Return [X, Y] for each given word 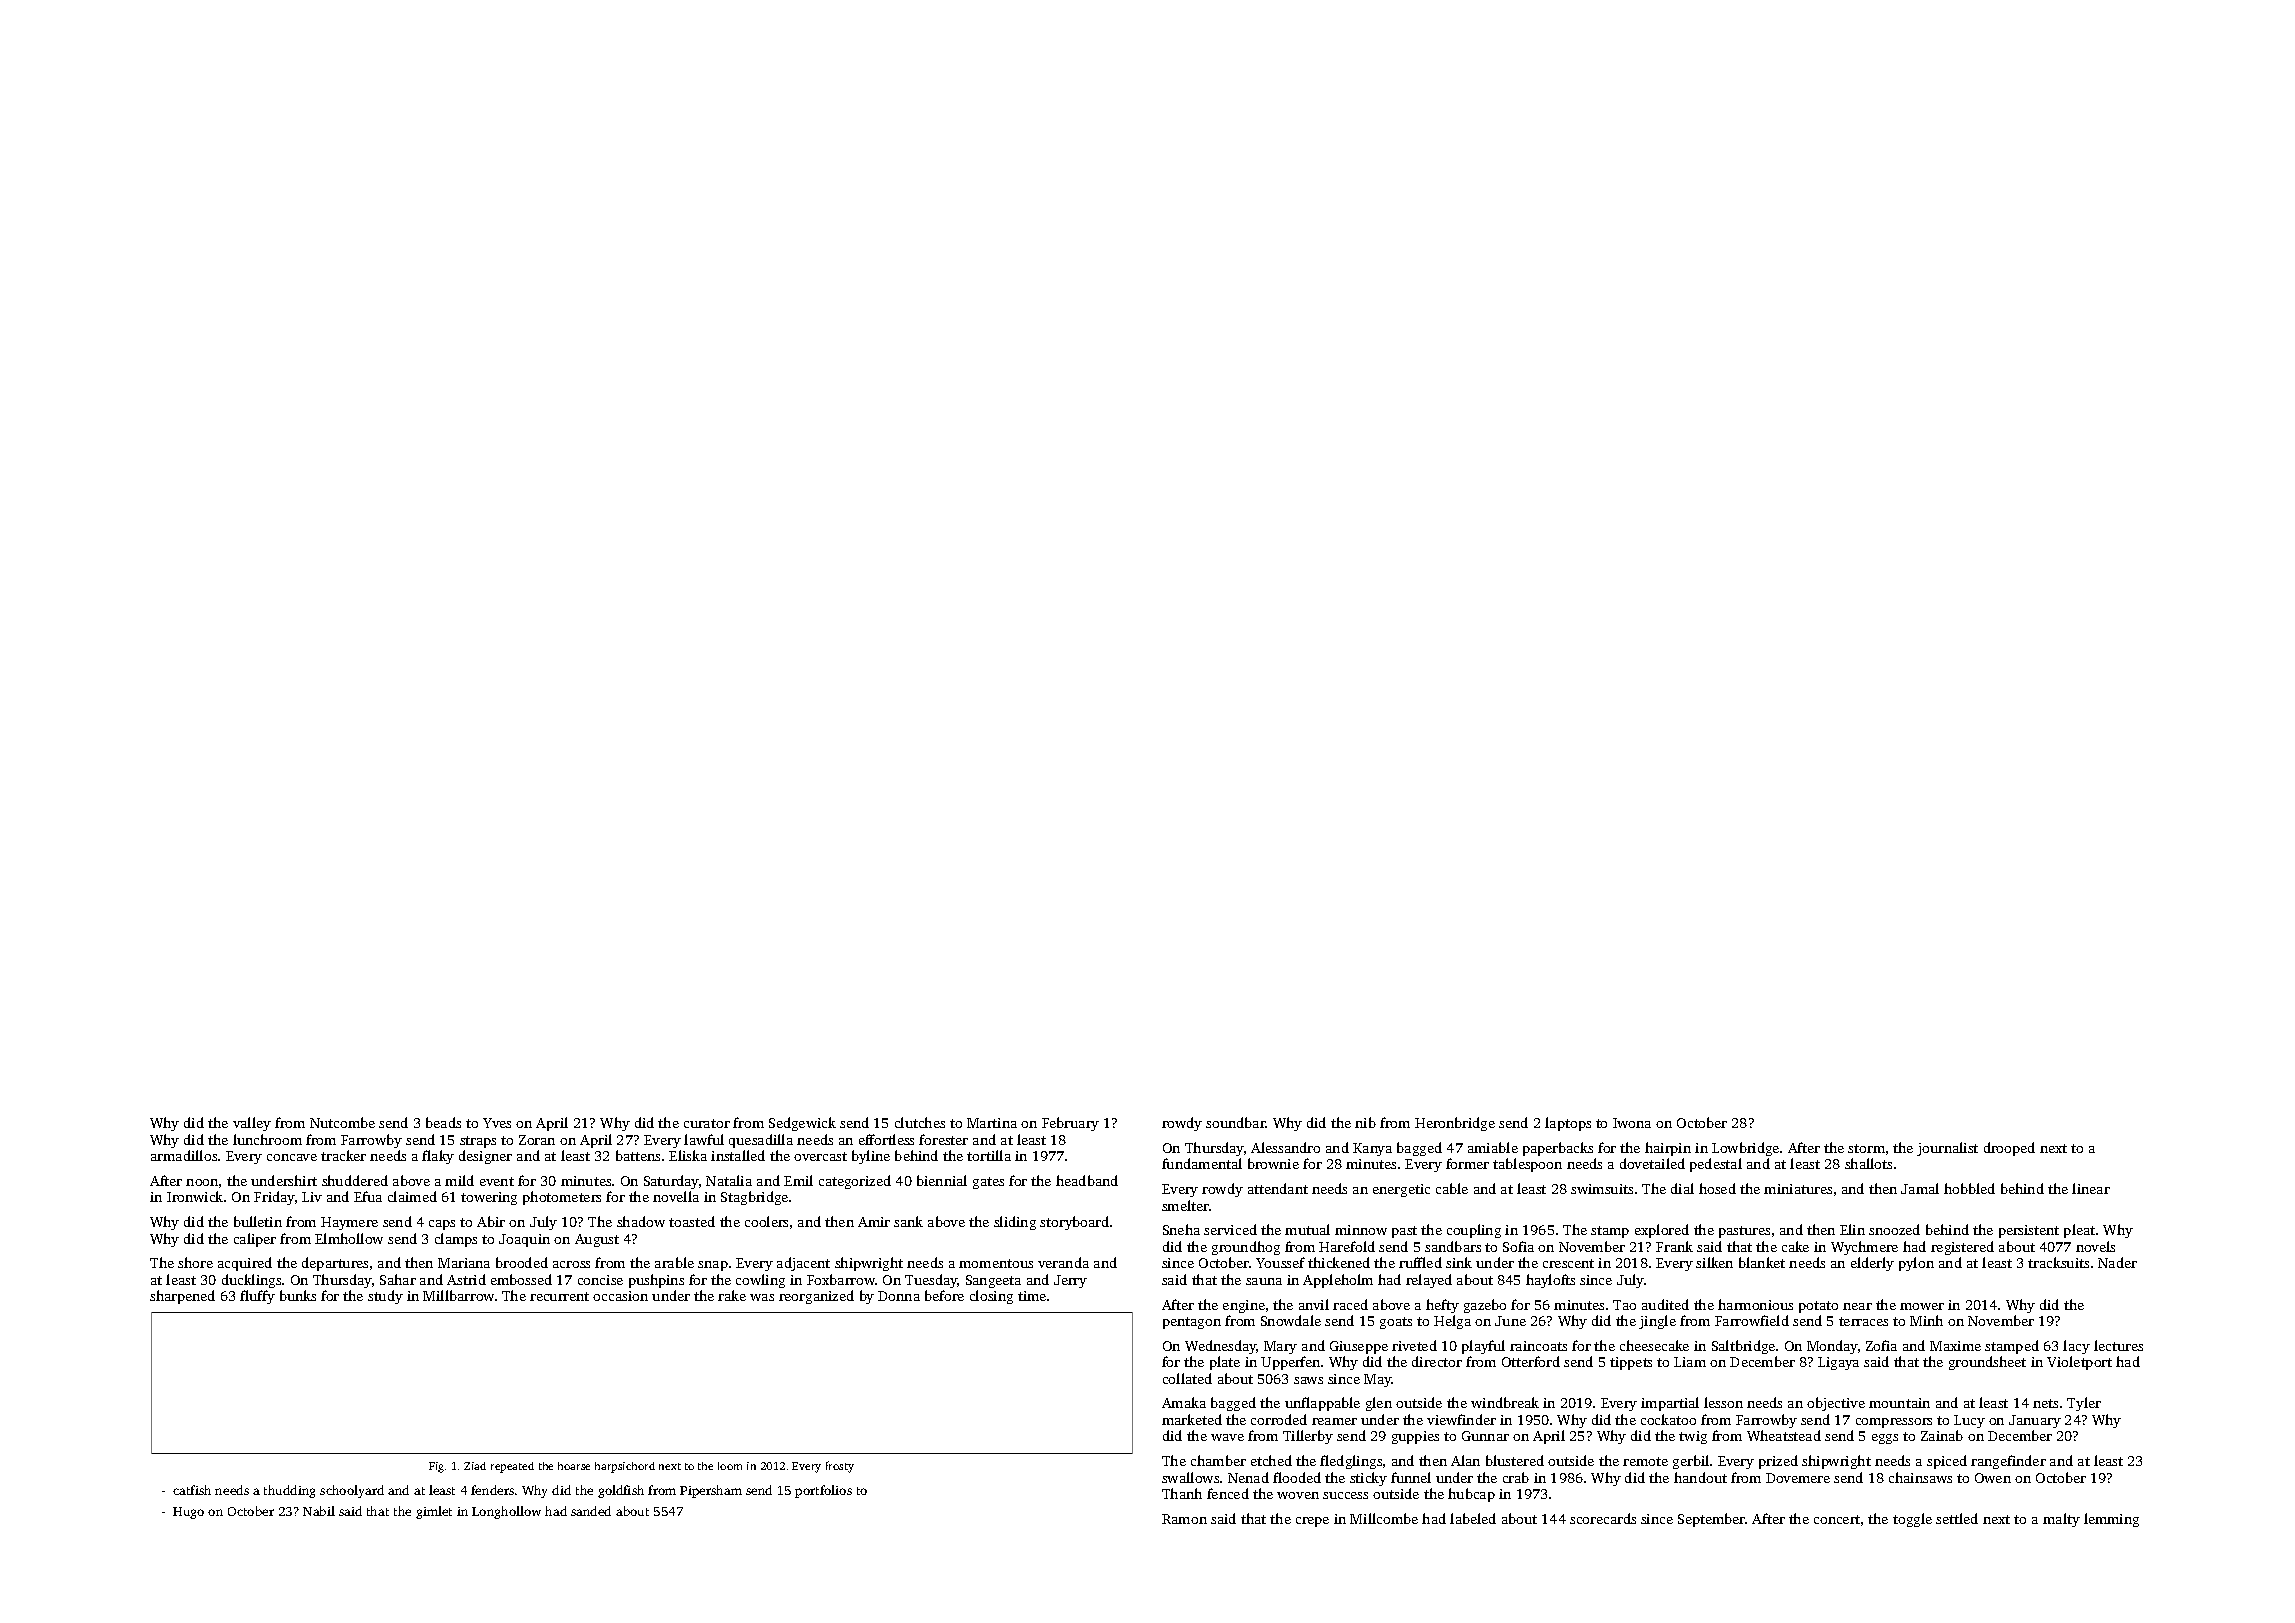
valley [252, 1124]
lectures [2118, 1345]
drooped [2009, 1149]
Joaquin [524, 1240]
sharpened [182, 1297]
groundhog [1246, 1248]
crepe [1312, 1522]
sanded [591, 1511]
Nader [2117, 1262]
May [1378, 1380]
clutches [920, 1122]
